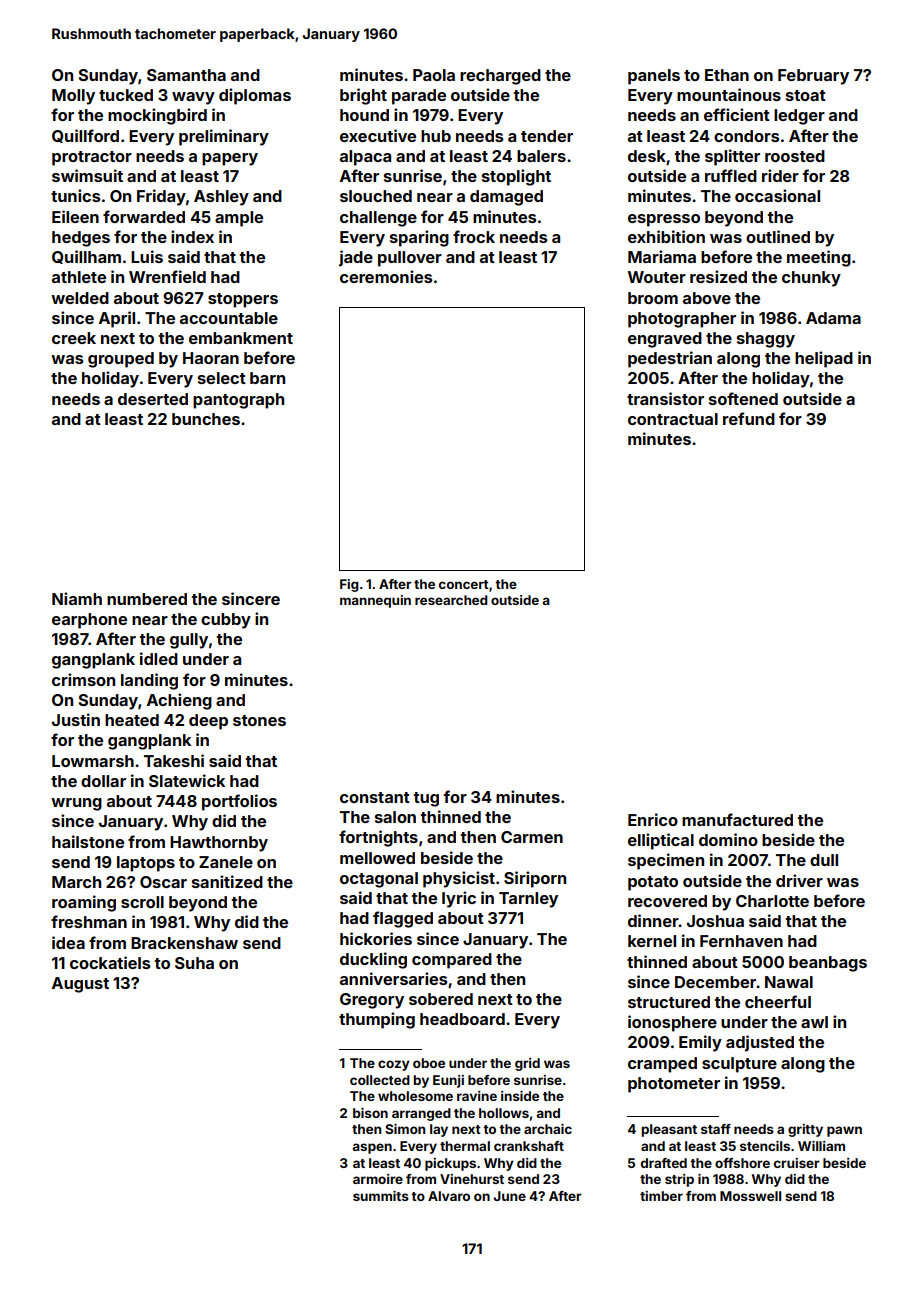 The width and height of the image is (924, 1308). Describe the element at coordinates (126, 95) in the image. I see `tucked` at that location.
